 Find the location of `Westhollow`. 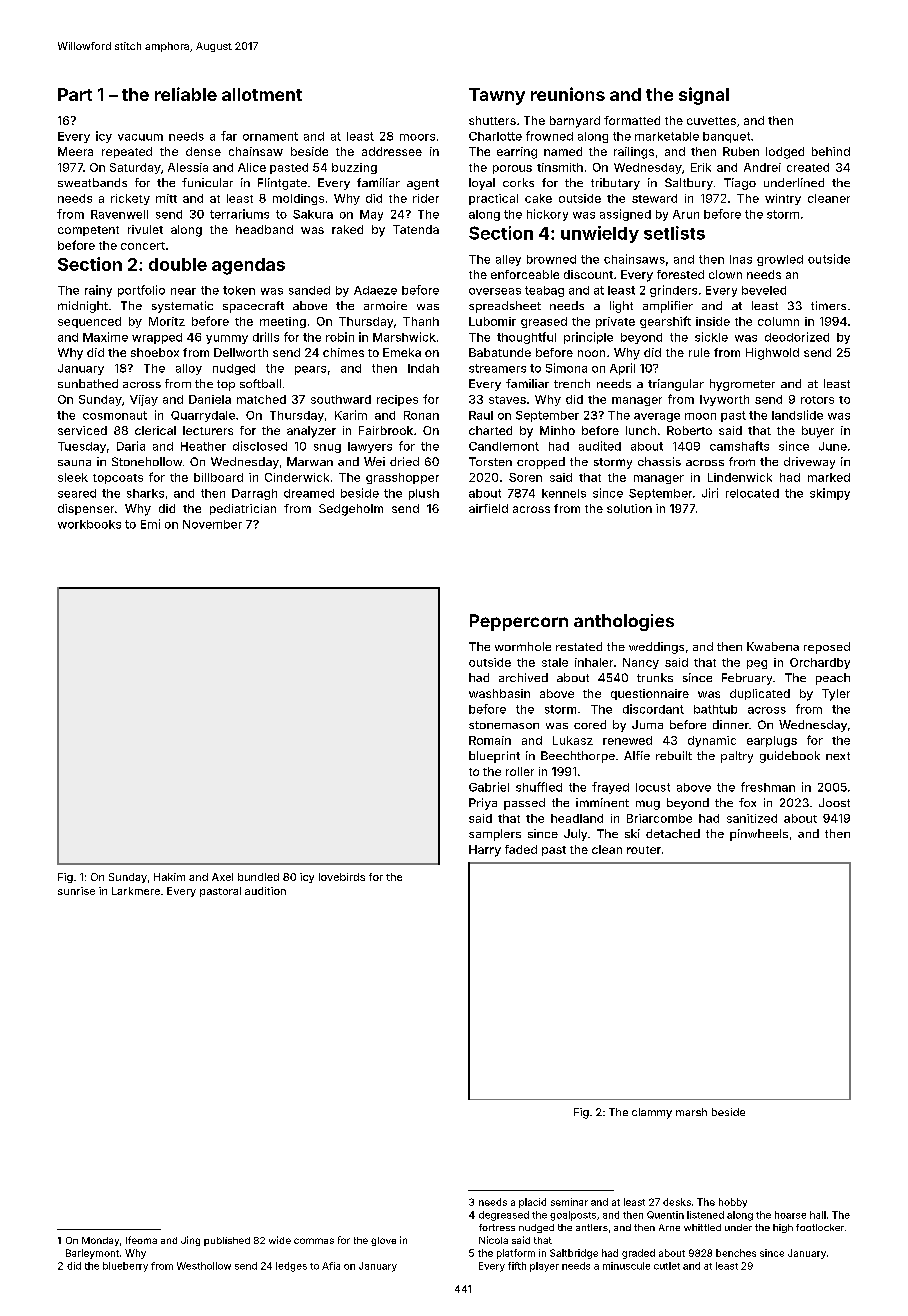

Westhollow is located at coordinates (204, 1266).
